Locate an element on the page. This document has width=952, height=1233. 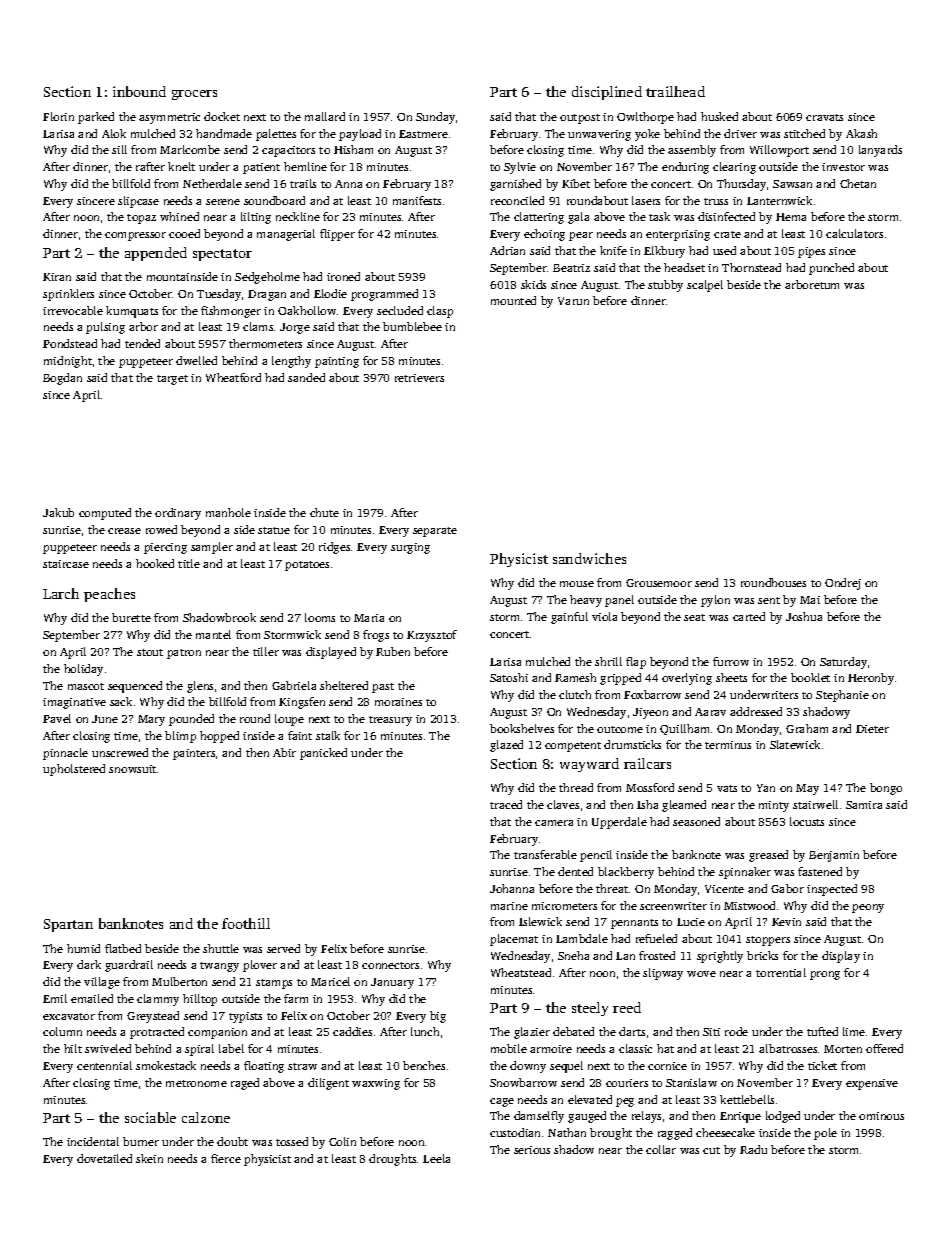
inbound is located at coordinates (139, 91).
